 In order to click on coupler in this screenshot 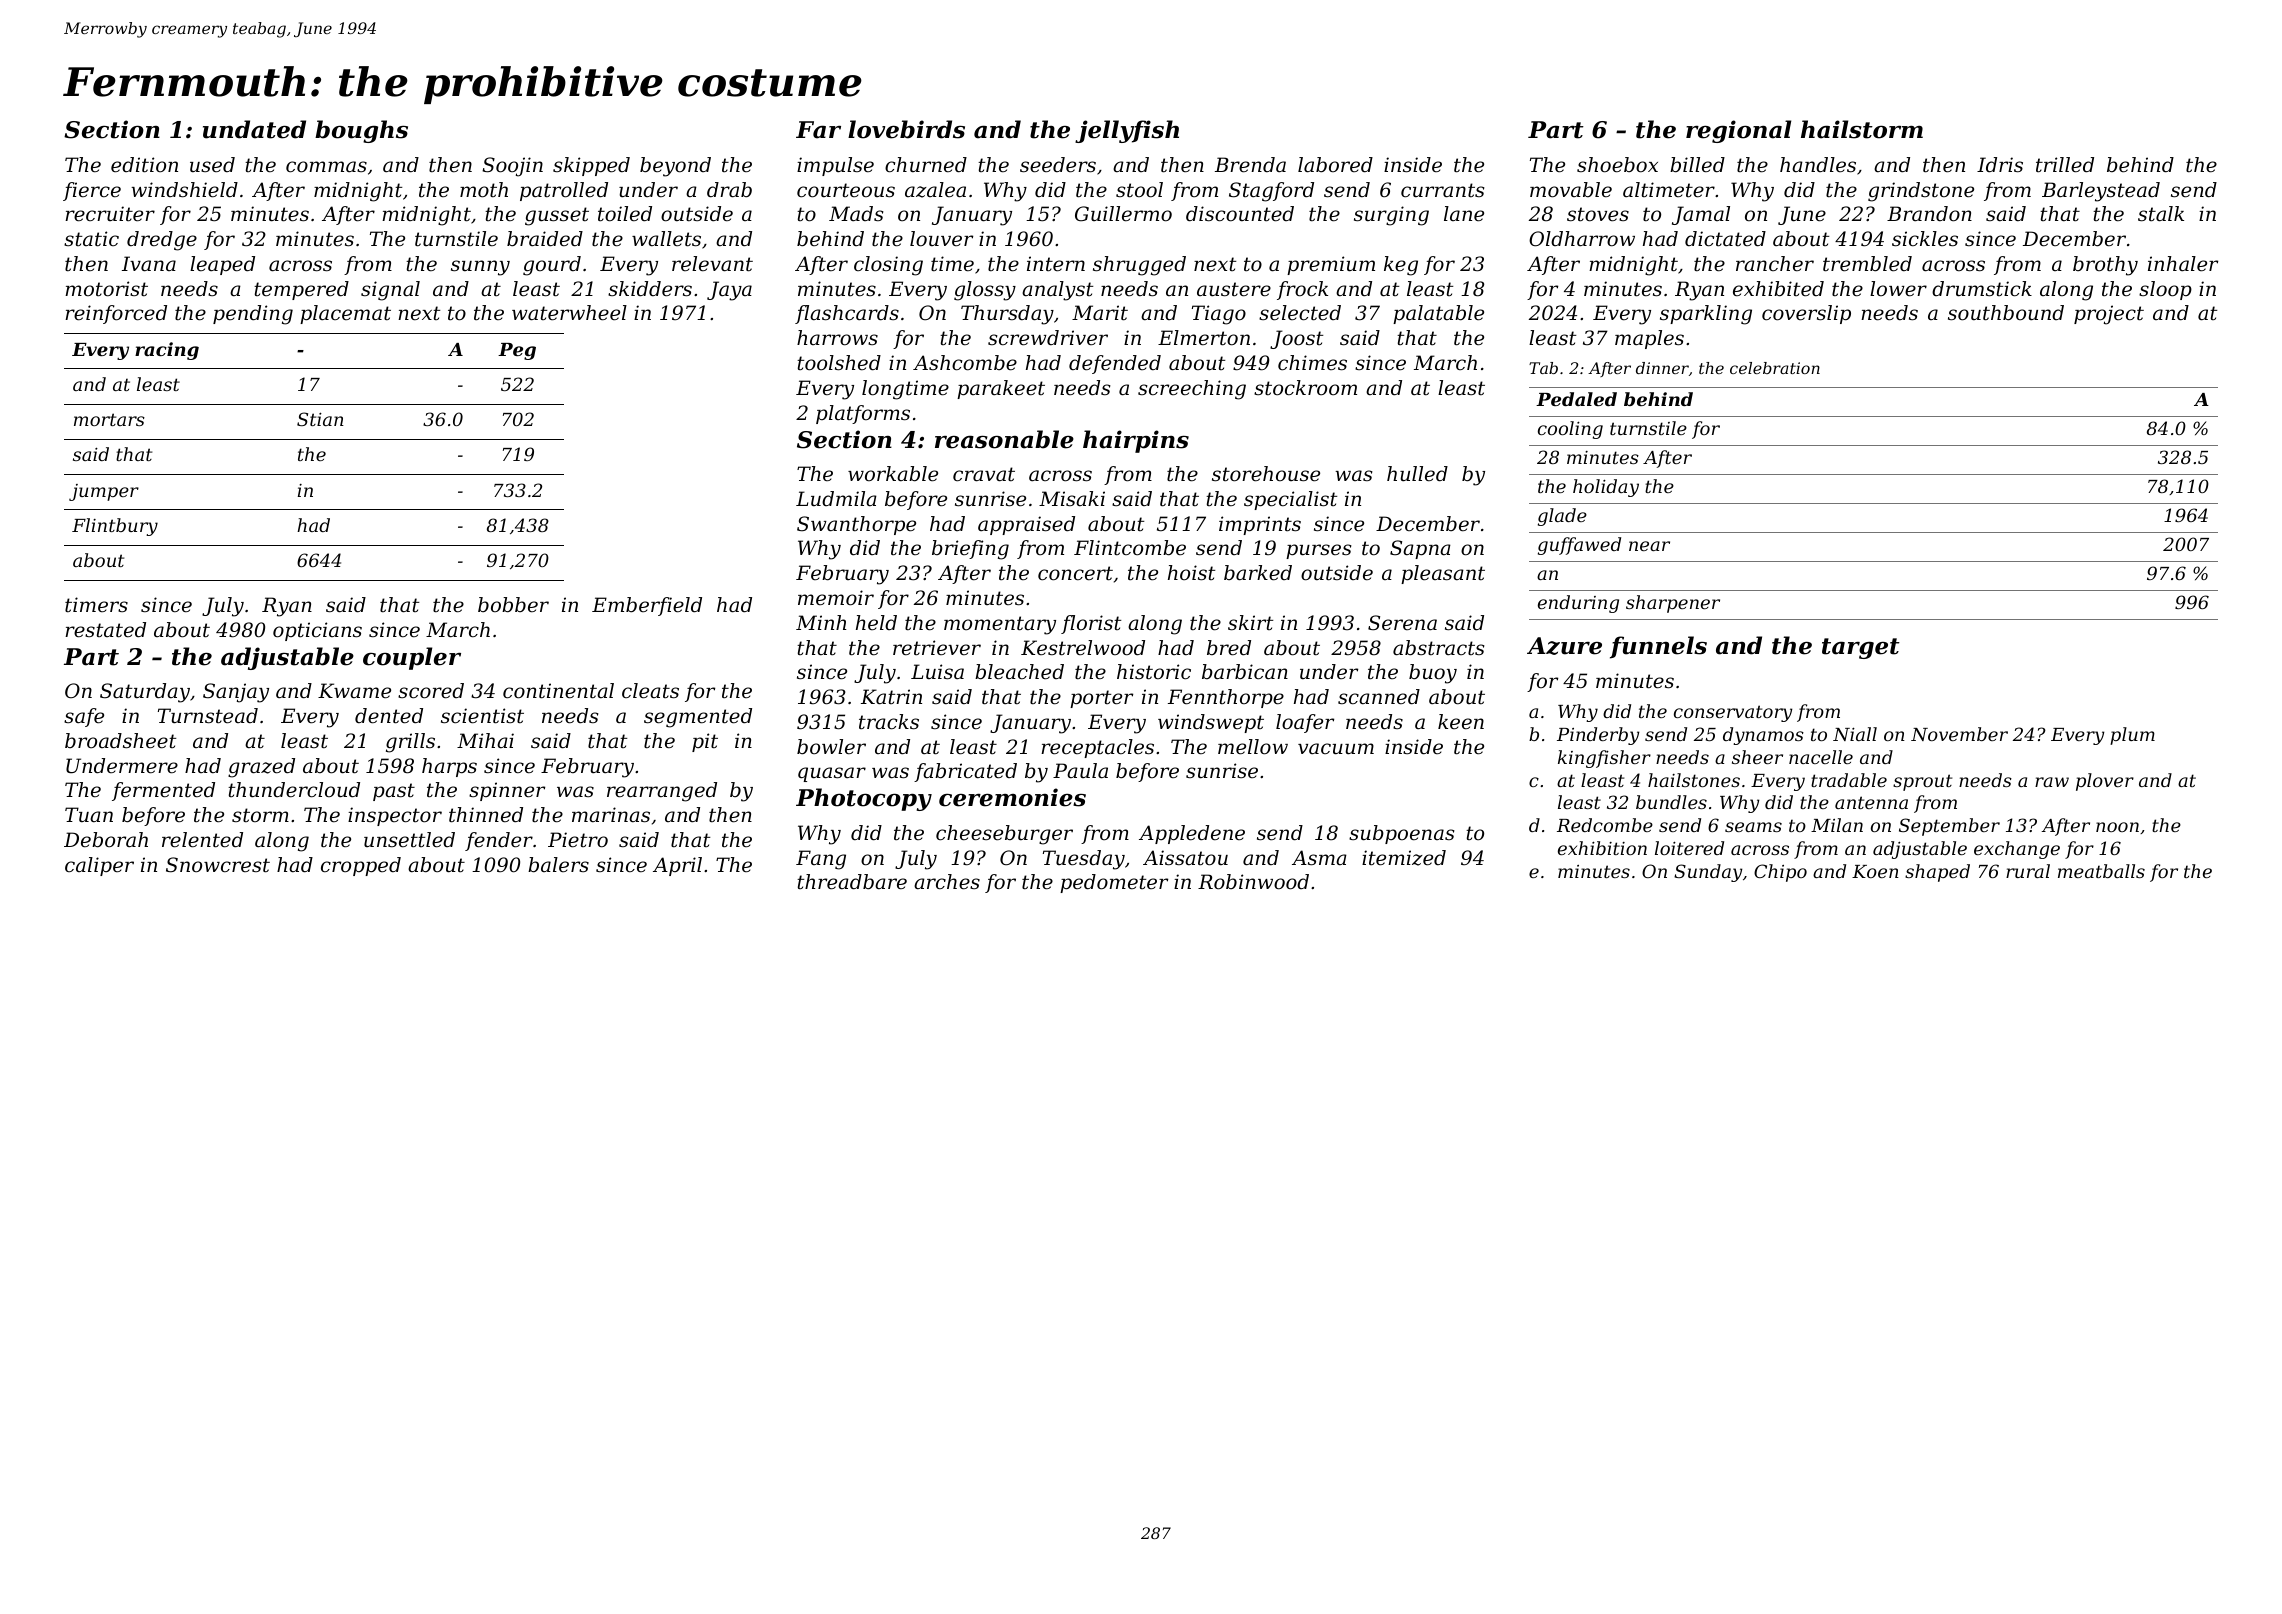, I will do `click(412, 658)`.
